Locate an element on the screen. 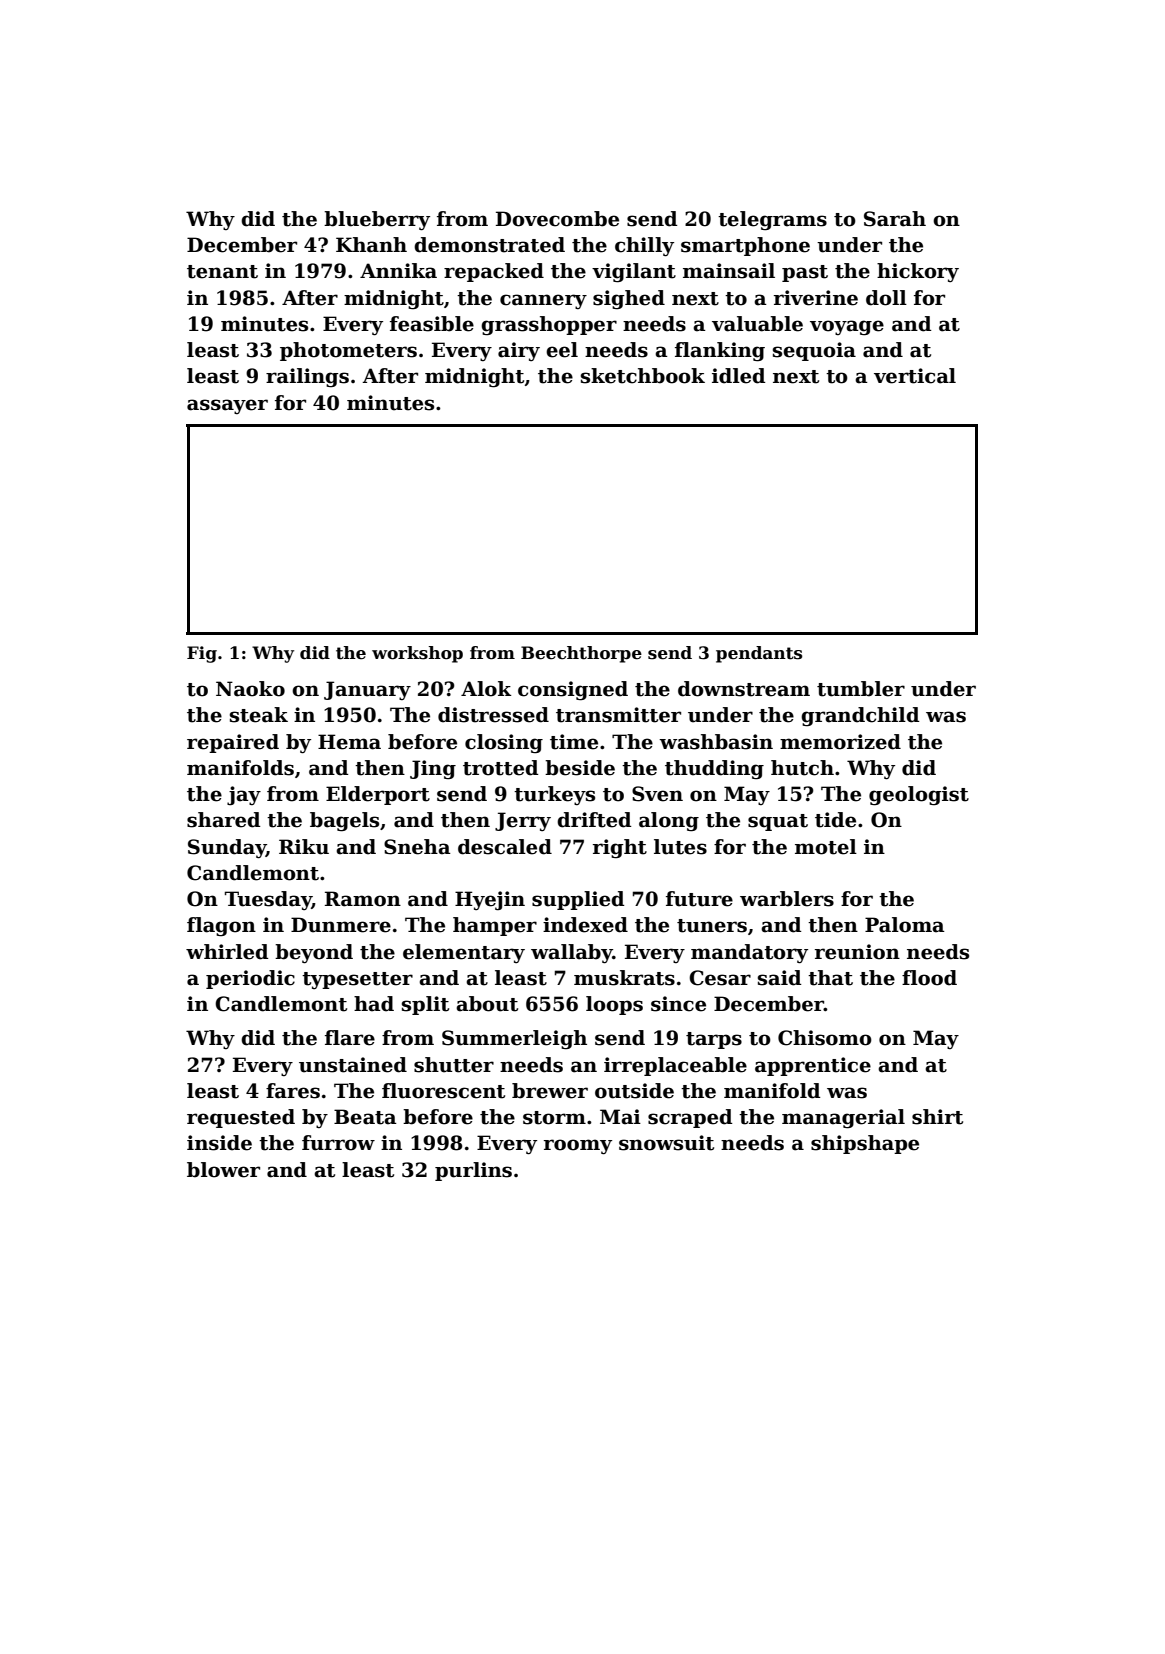 The width and height of the screenshot is (1165, 1654). doll is located at coordinates (886, 298).
